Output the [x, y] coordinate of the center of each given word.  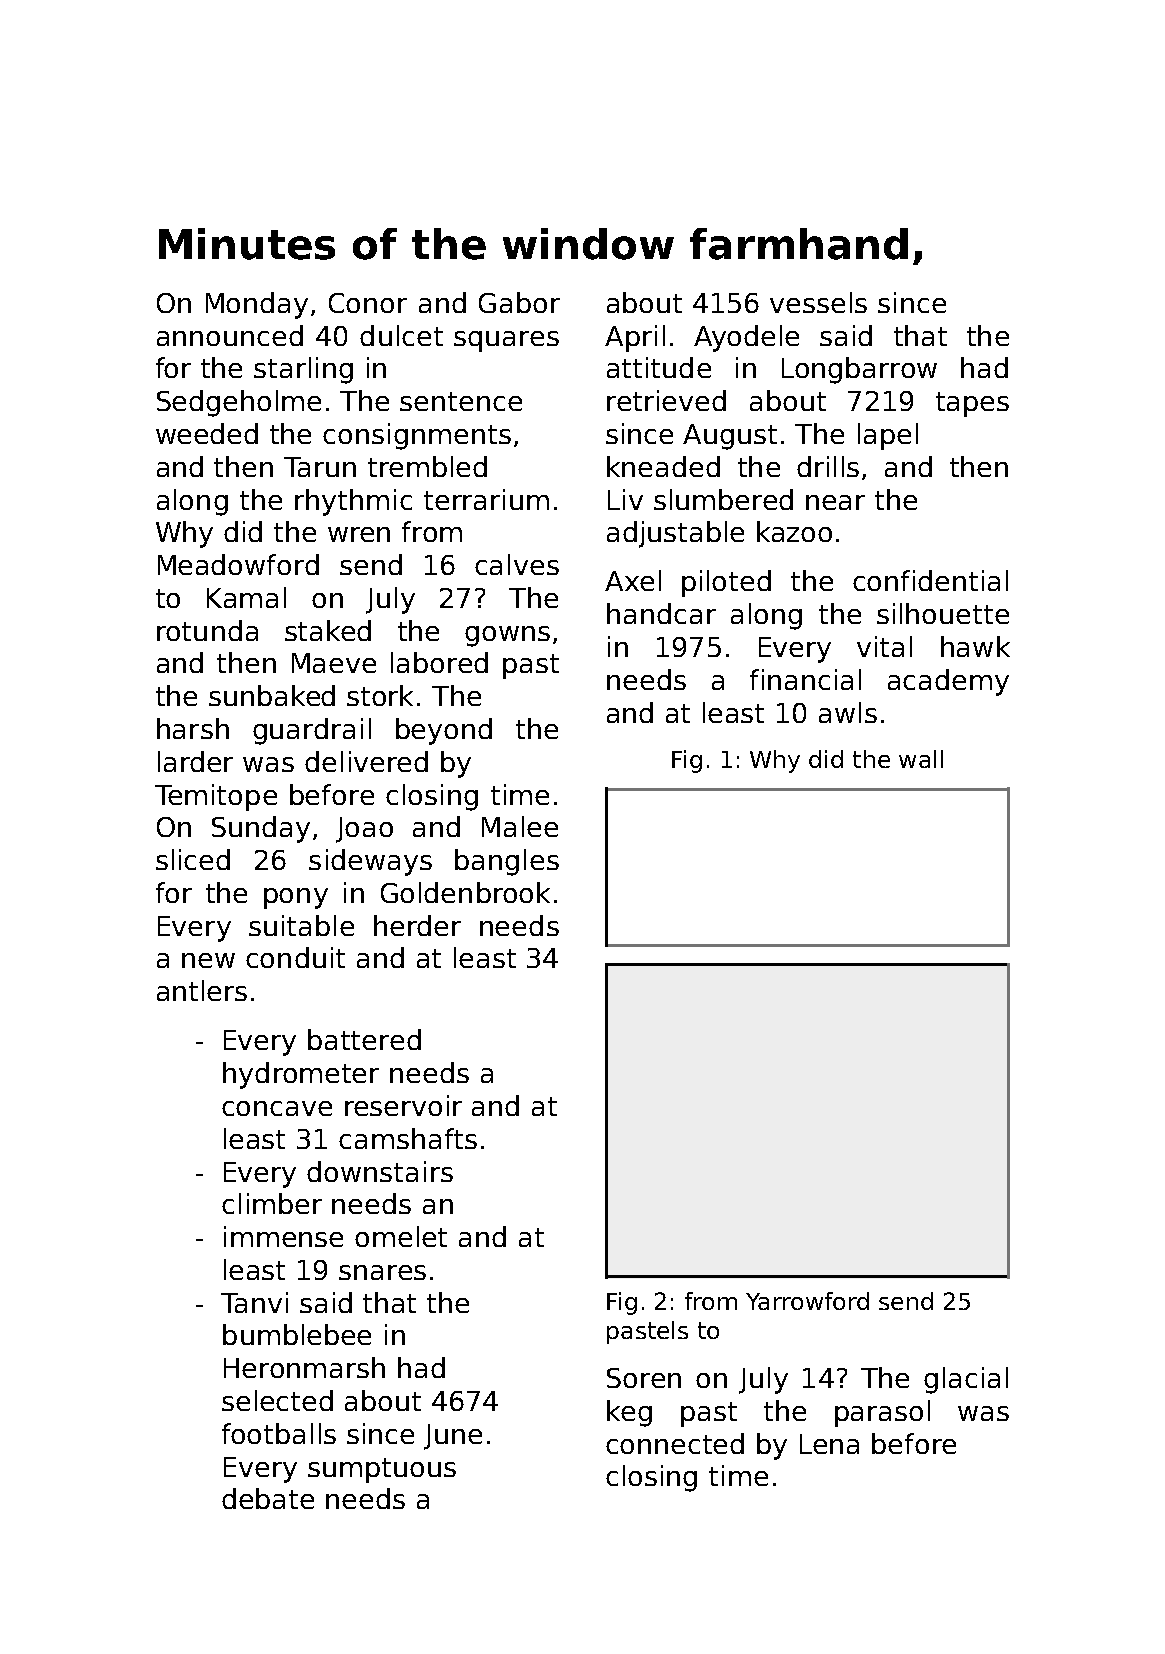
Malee [520, 826]
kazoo [794, 531]
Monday [257, 305]
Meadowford [238, 564]
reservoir [403, 1105]
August [730, 437]
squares [506, 341]
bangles [507, 862]
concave [277, 1108]
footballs [279, 1433]
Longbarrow [859, 370]
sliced [193, 859]
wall [921, 759]
